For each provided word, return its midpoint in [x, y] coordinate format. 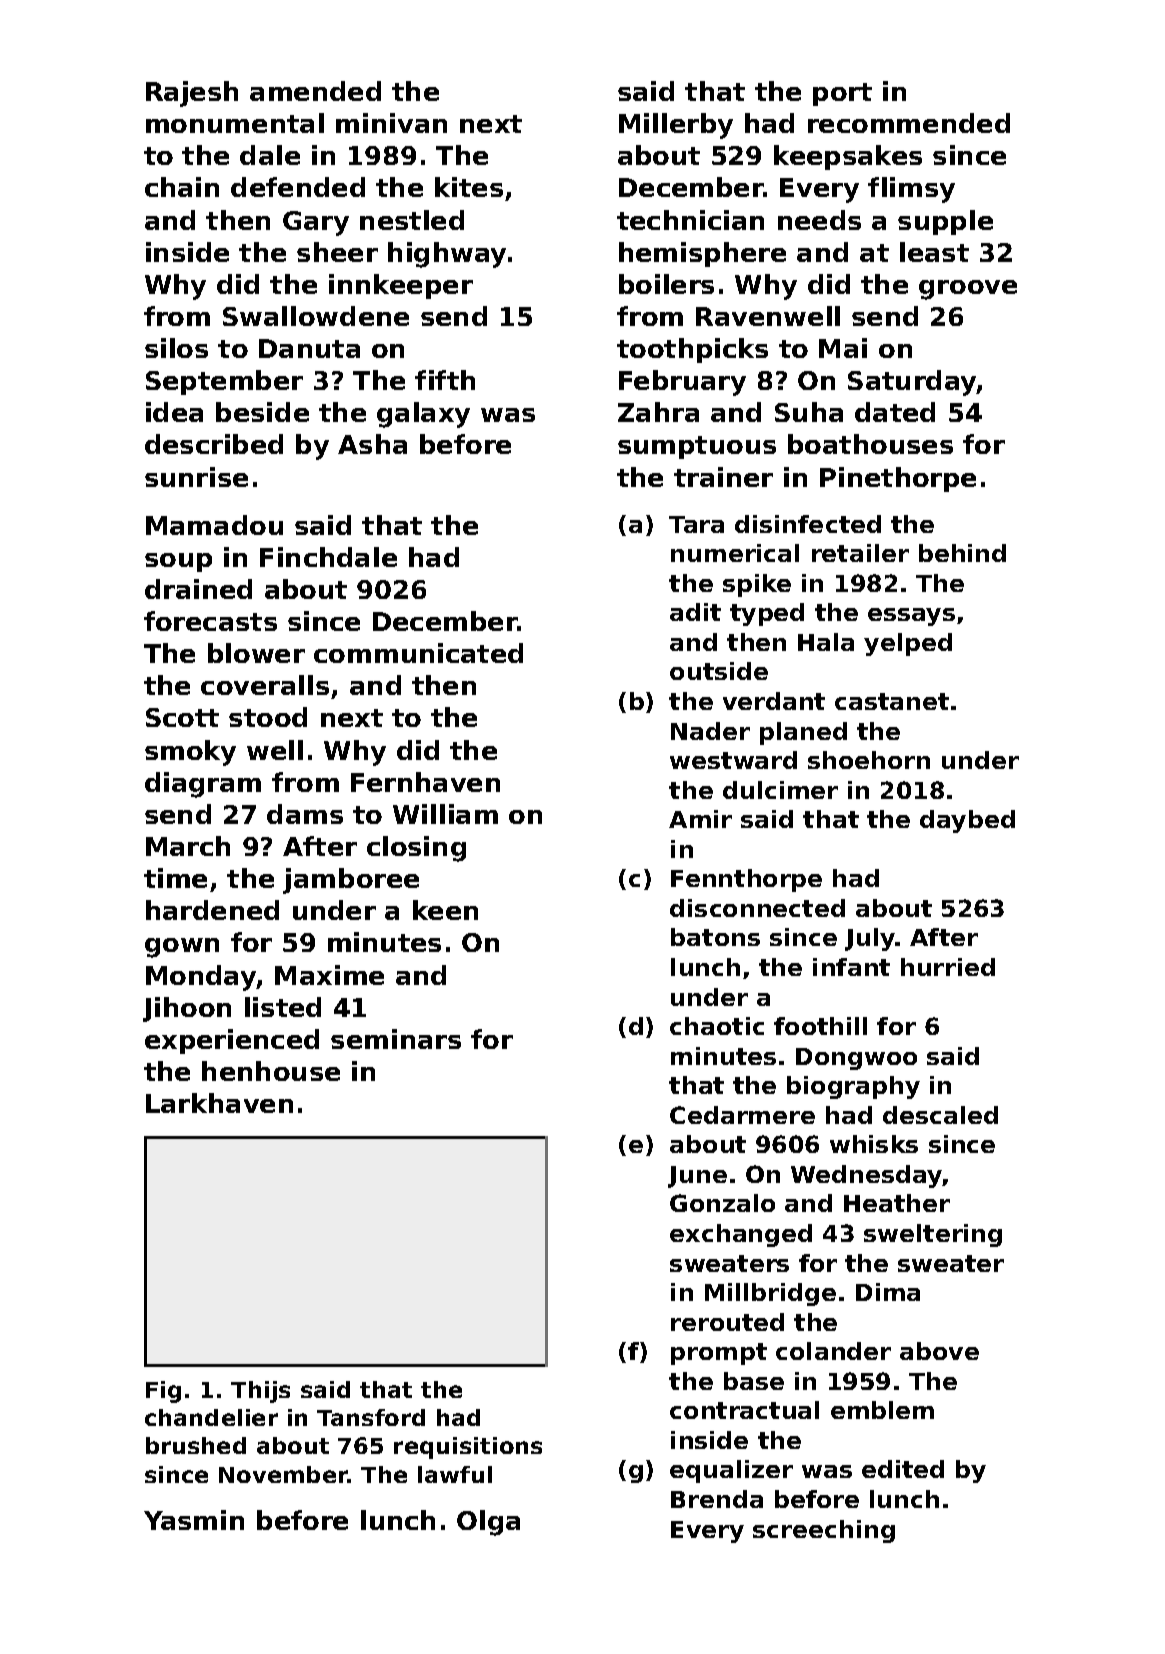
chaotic [717, 1026]
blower [256, 653]
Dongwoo [856, 1059]
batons [715, 937]
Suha [809, 412]
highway [447, 255]
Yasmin [194, 1520]
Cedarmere [742, 1115]
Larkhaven [219, 1103]
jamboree [351, 881]
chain [182, 187]
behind [962, 553]
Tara [696, 524]
